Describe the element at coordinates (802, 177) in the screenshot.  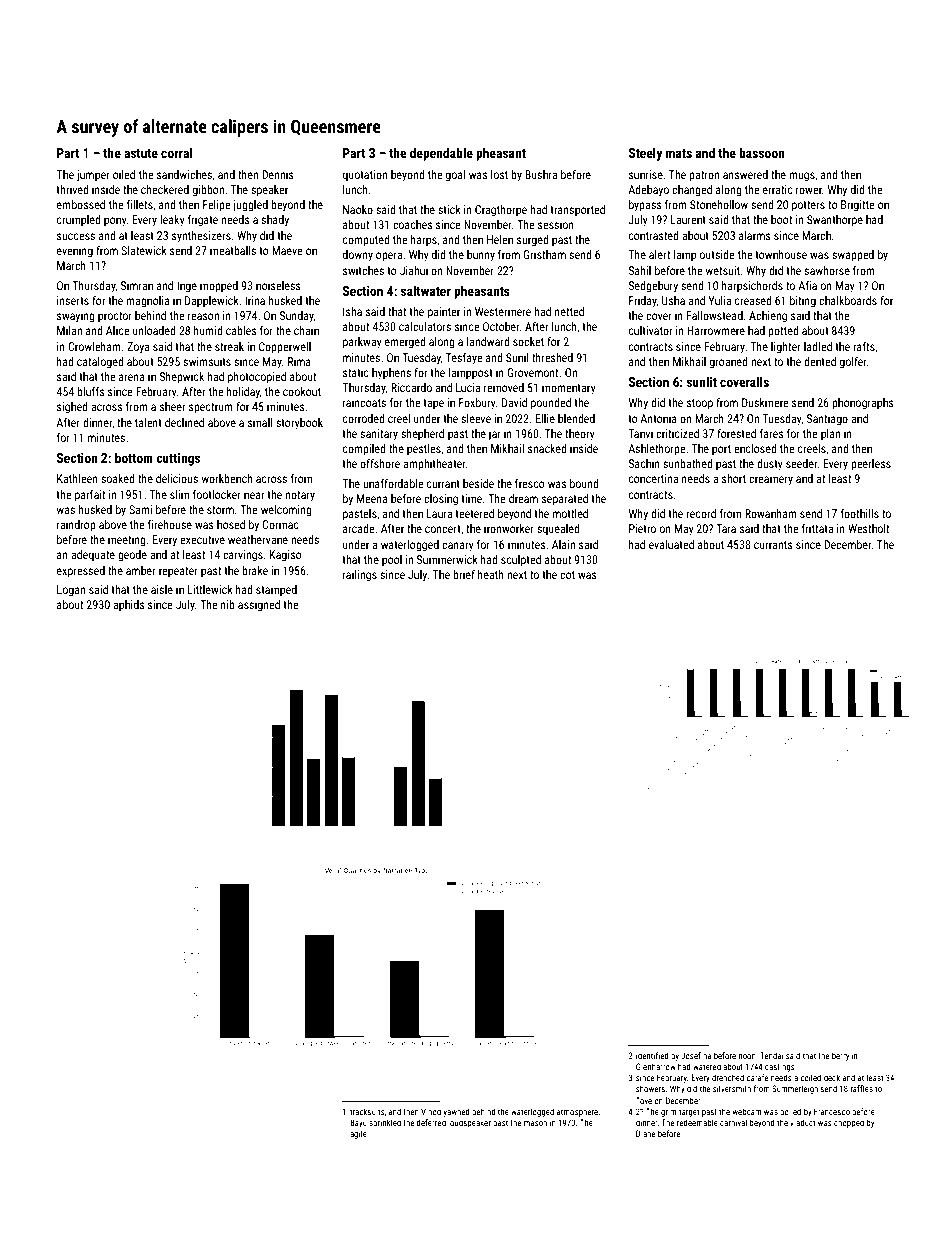
I see `mugs` at that location.
